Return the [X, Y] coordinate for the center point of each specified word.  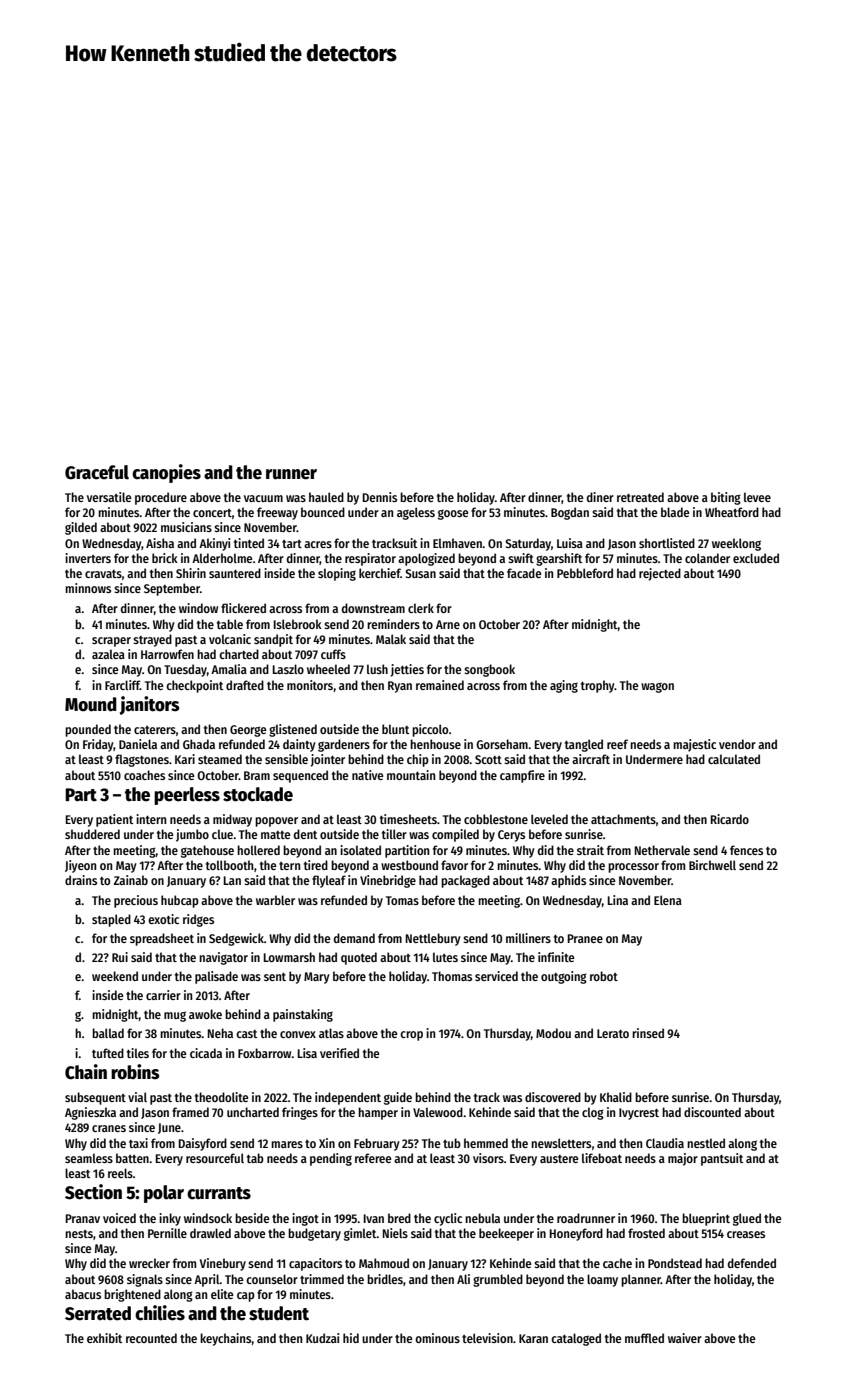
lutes [445, 957]
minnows [88, 588]
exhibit [104, 1338]
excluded [756, 558]
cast [246, 1034]
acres [318, 544]
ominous [437, 1338]
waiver [685, 1338]
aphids [568, 881]
